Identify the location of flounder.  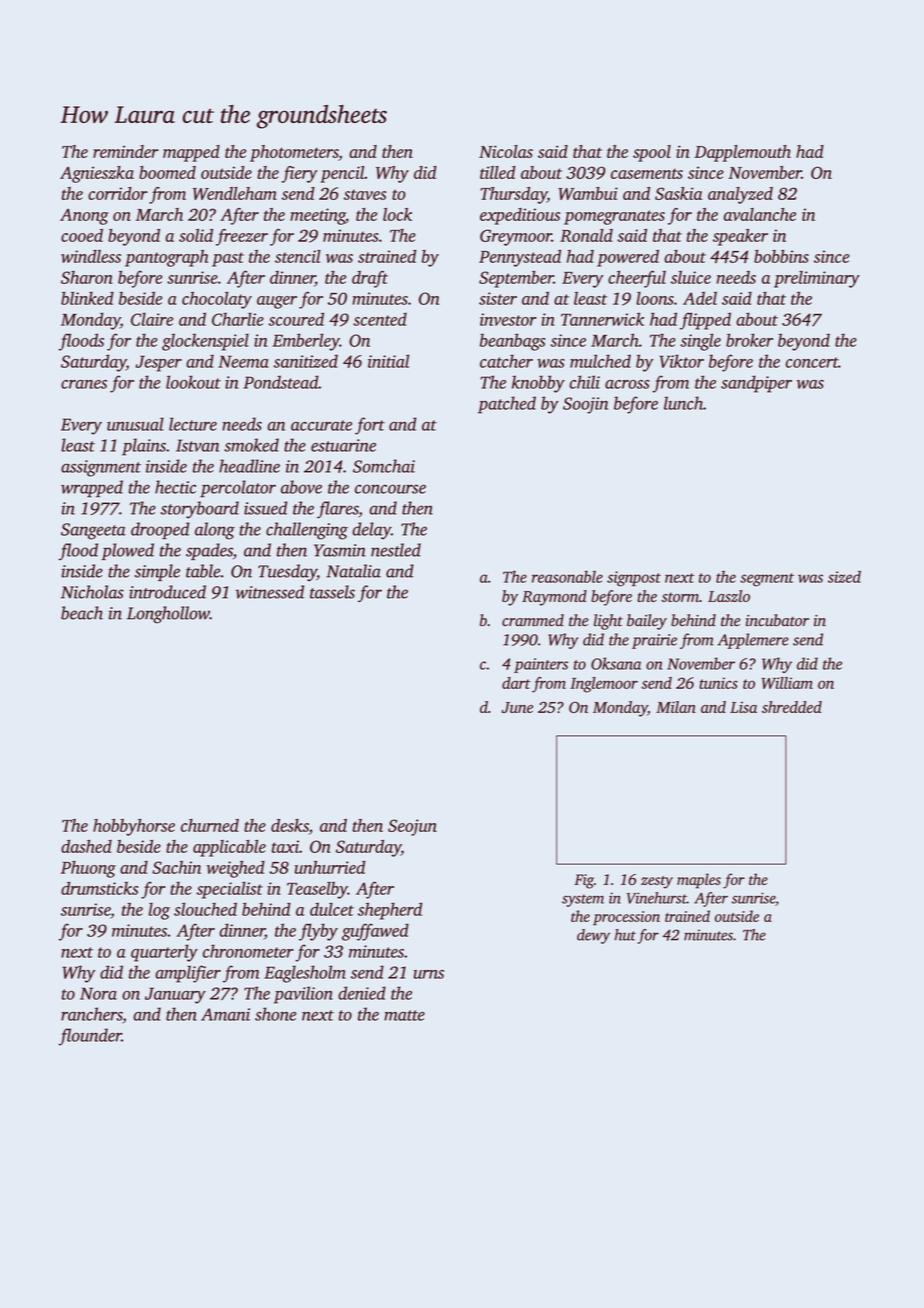
(90, 1037).
